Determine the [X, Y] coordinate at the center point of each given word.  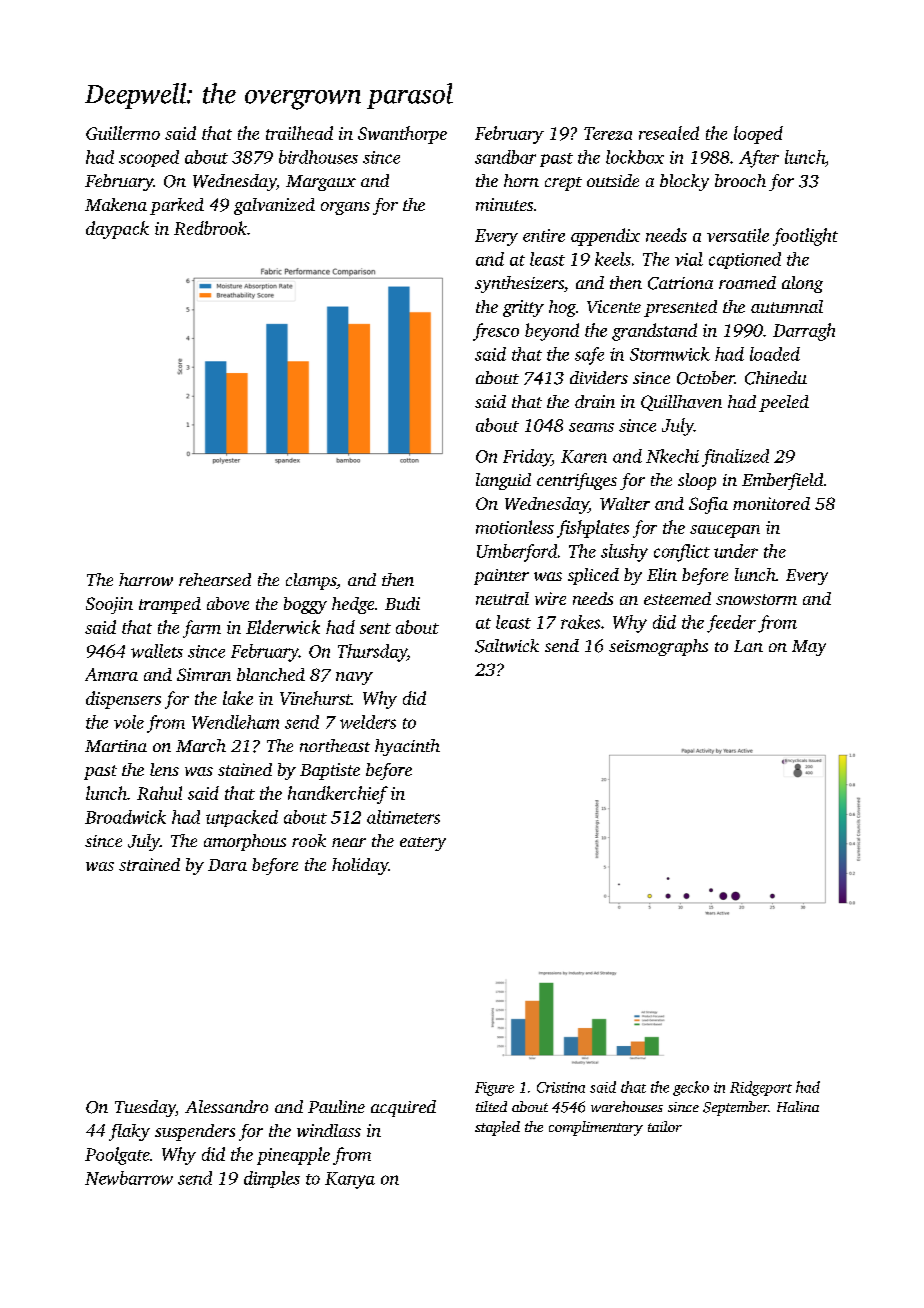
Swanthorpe [402, 135]
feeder [731, 624]
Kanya [350, 1180]
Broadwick [125, 817]
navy [354, 678]
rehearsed [215, 579]
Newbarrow [129, 1178]
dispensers [123, 700]
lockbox [635, 157]
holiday [360, 866]
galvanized [274, 206]
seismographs [658, 647]
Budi [402, 603]
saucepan [725, 531]
